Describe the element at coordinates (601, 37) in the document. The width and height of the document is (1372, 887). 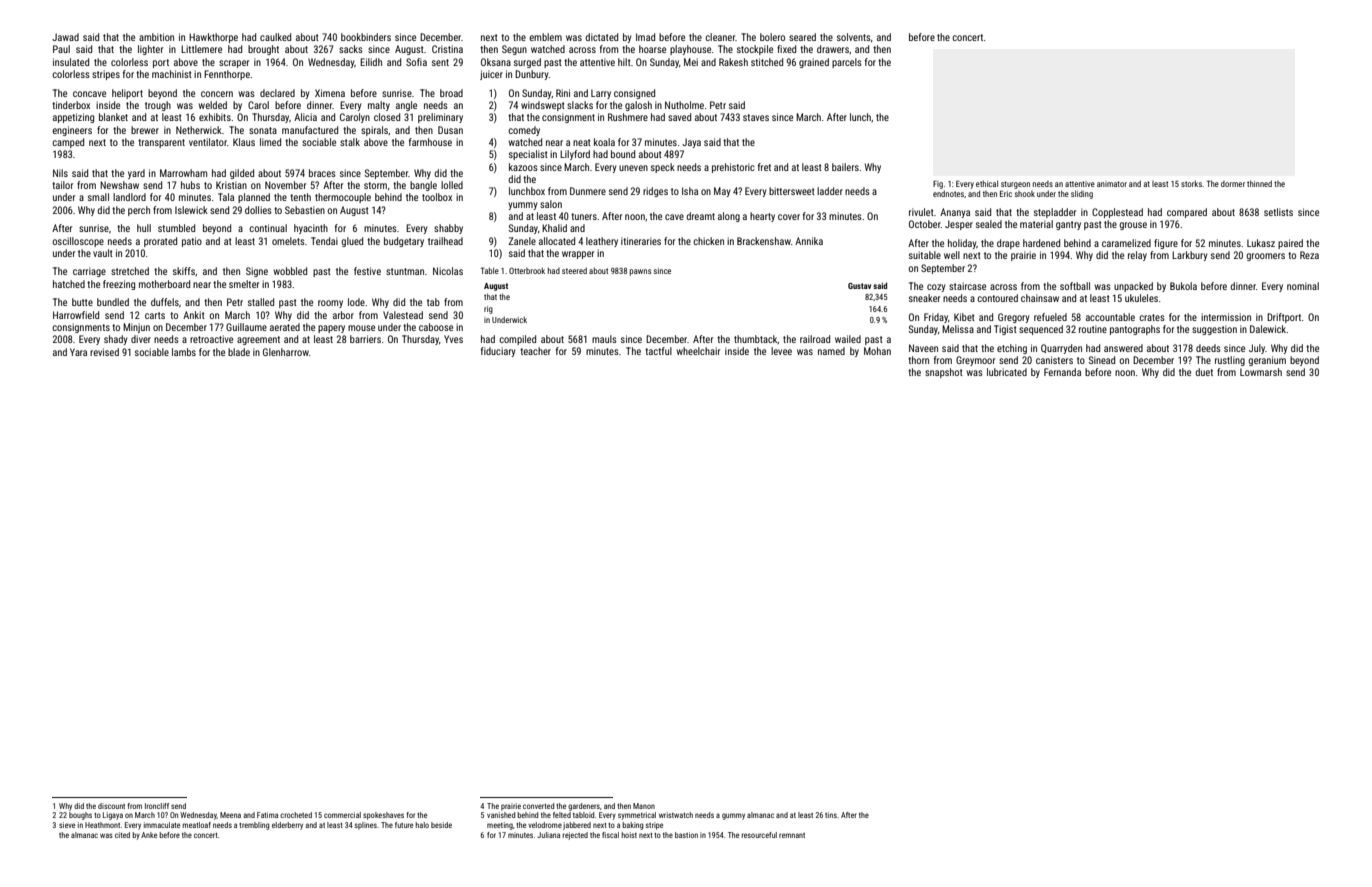
I see `dictated` at that location.
